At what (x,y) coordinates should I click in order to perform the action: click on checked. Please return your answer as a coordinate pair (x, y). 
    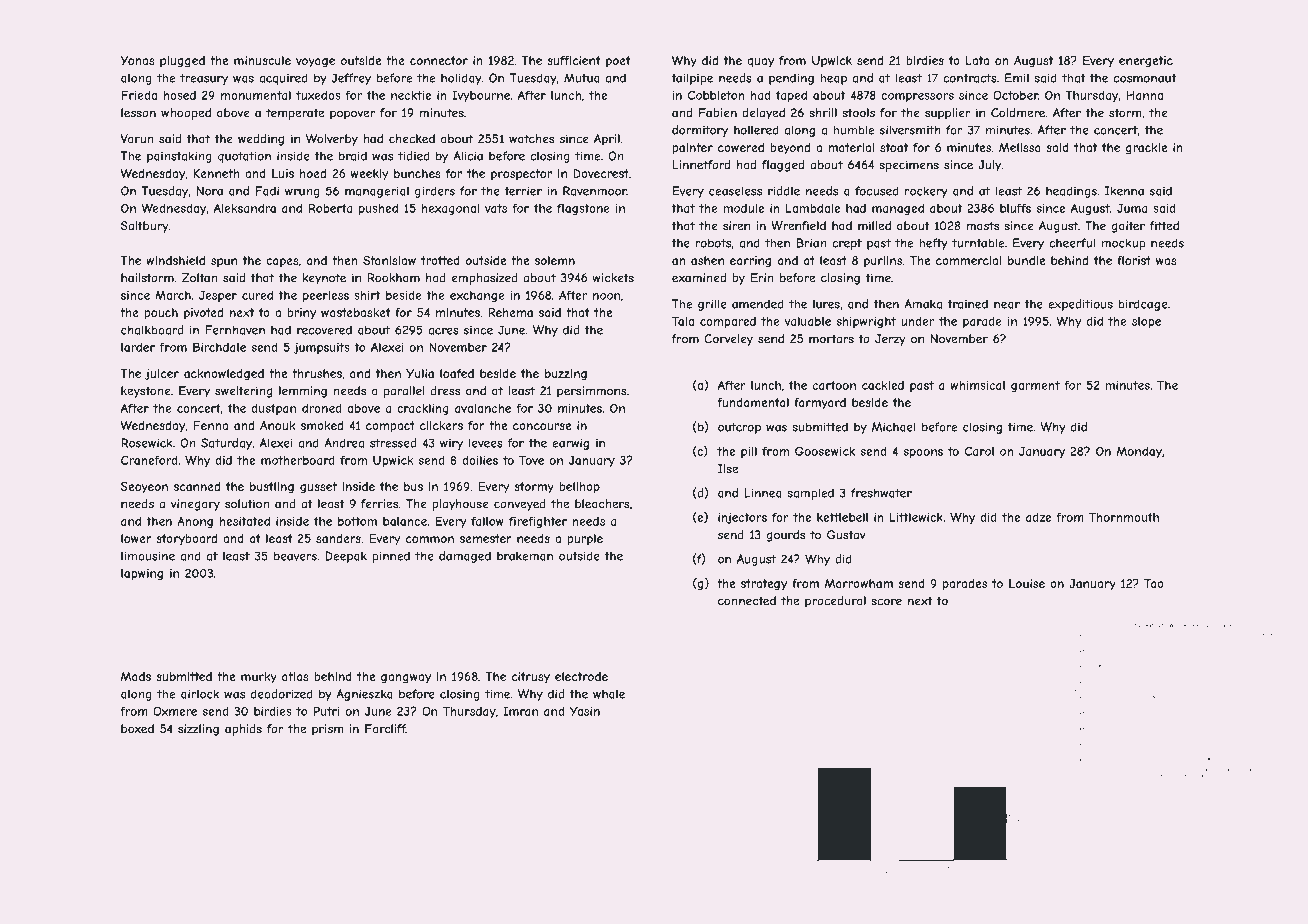
    Looking at the image, I should click on (412, 139).
